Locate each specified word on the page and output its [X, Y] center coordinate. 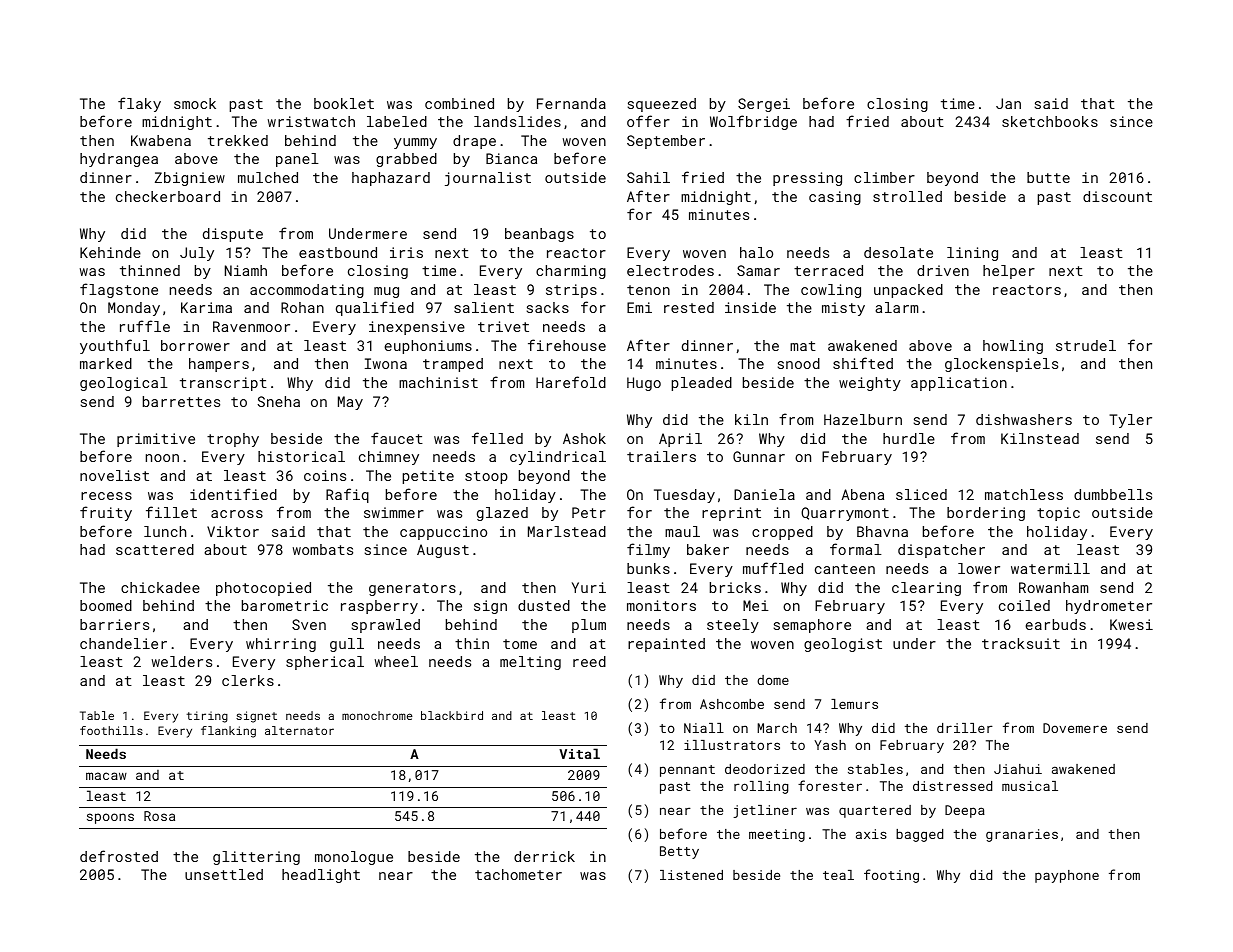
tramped [453, 365]
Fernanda [571, 103]
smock [195, 103]
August [443, 551]
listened [691, 875]
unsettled [224, 874]
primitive [156, 440]
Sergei [764, 105]
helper [1009, 272]
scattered [155, 549]
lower [979, 568]
